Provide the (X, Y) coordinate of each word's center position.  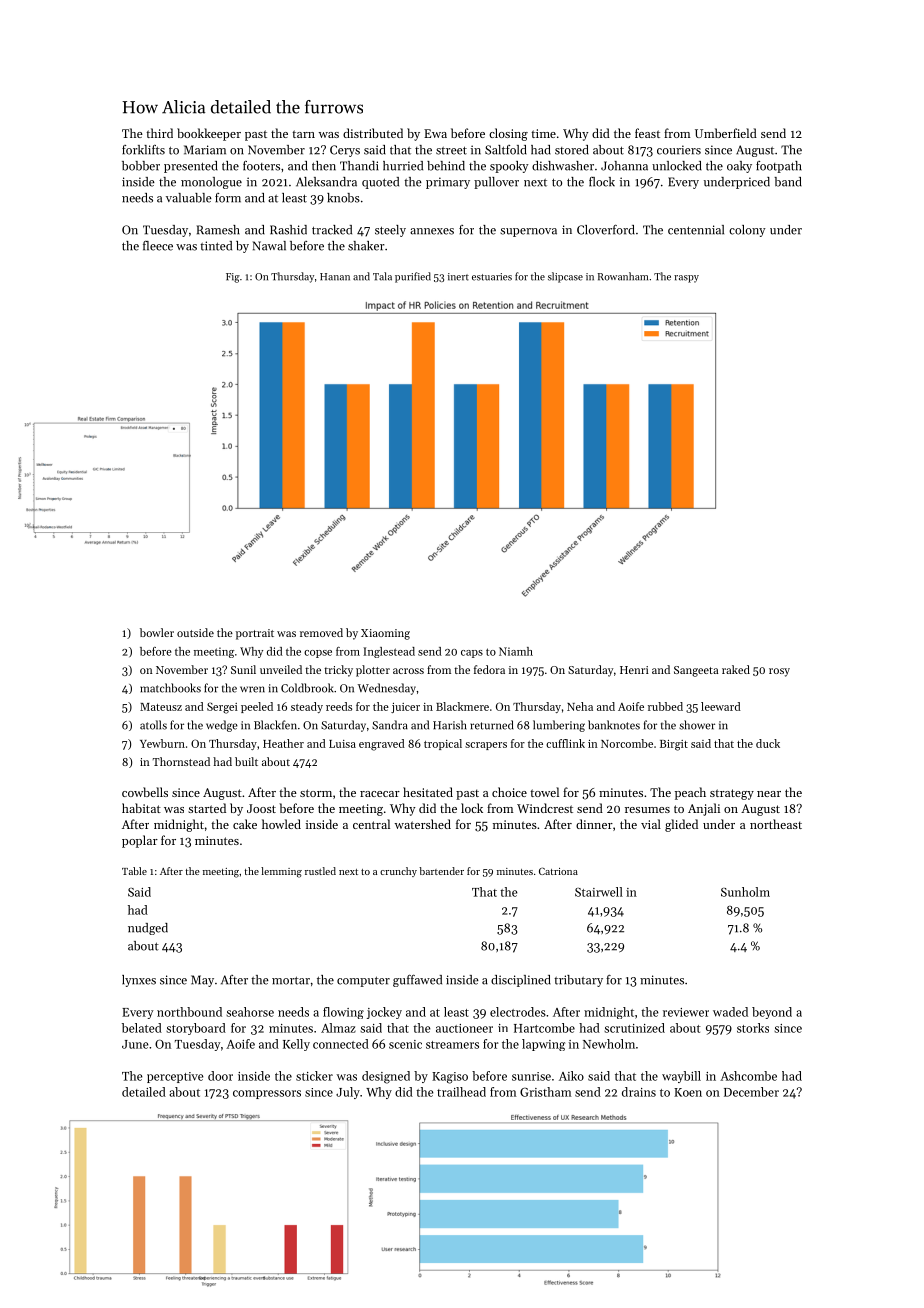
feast (647, 133)
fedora (489, 669)
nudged (148, 929)
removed (321, 632)
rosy (779, 672)
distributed (373, 133)
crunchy (398, 872)
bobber (141, 166)
